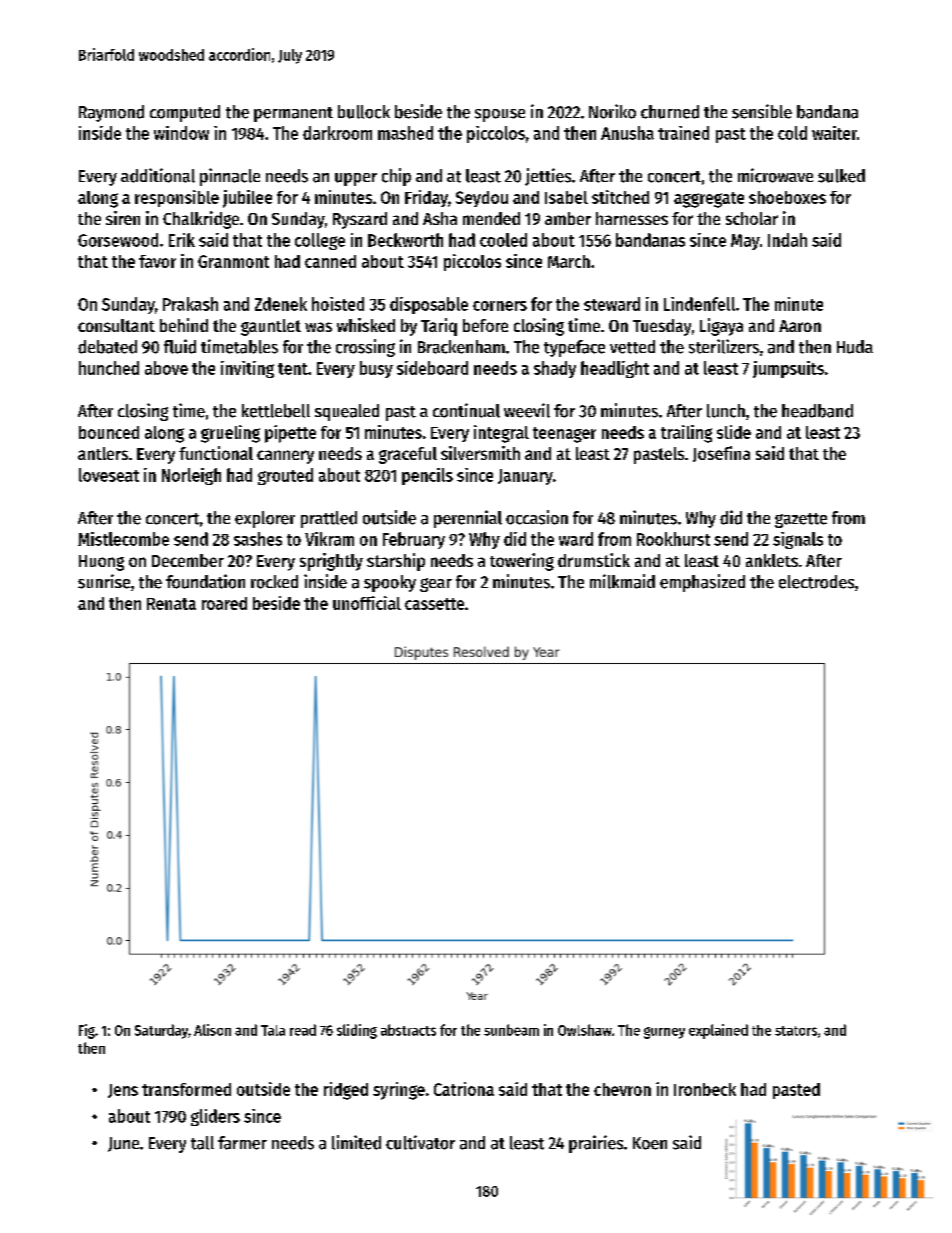 This screenshot has width=952, height=1233. What do you see at coordinates (202, 1143) in the screenshot?
I see `tall` at bounding box center [202, 1143].
